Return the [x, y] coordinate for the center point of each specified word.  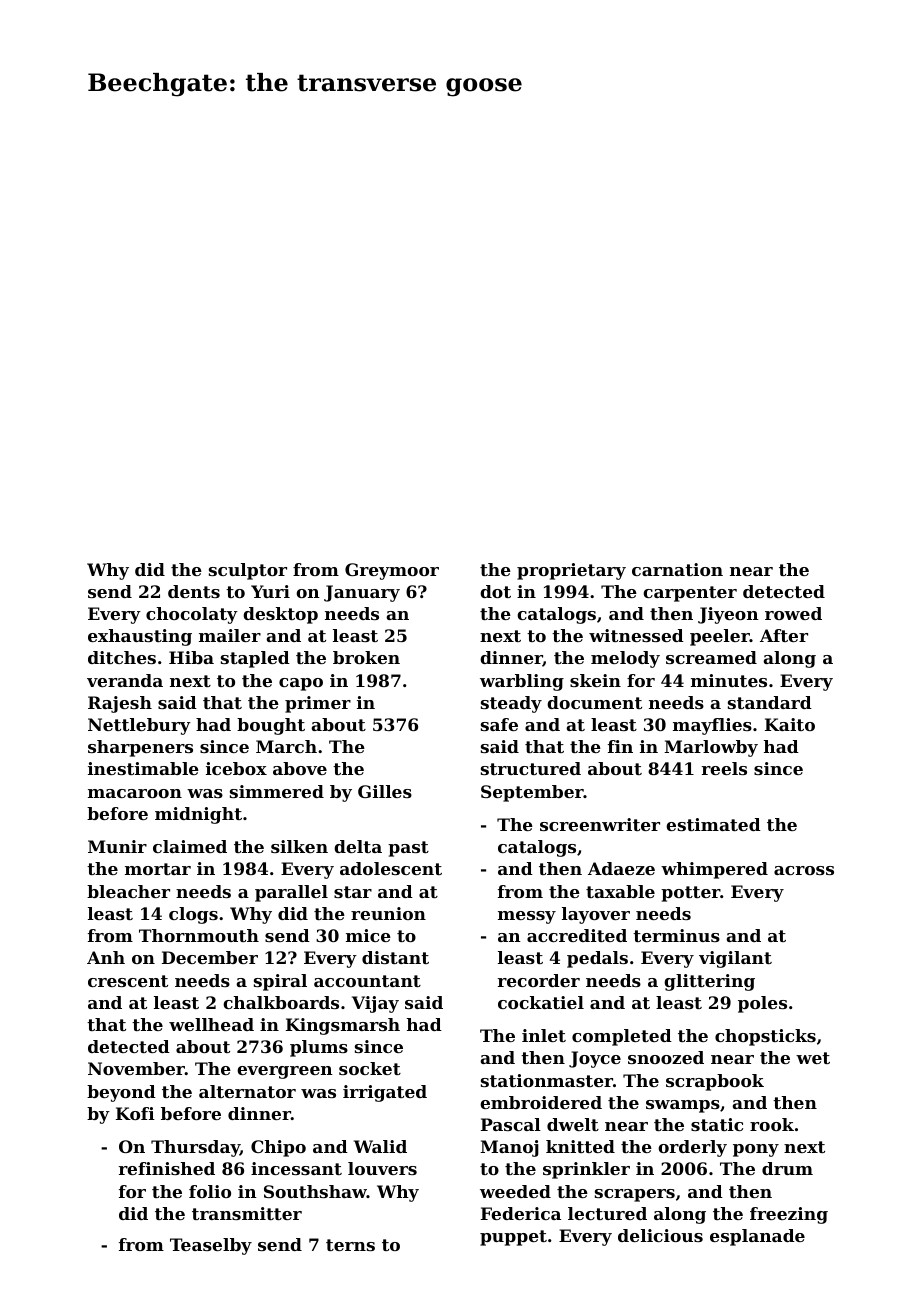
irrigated [385, 1093]
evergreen [285, 1072]
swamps [683, 1106]
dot [495, 591]
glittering [709, 982]
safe [499, 724]
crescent [128, 981]
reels [724, 768]
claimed [190, 846]
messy [527, 917]
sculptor [248, 571]
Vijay [375, 1004]
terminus [676, 935]
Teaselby [211, 1246]
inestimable [143, 768]
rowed [793, 613]
